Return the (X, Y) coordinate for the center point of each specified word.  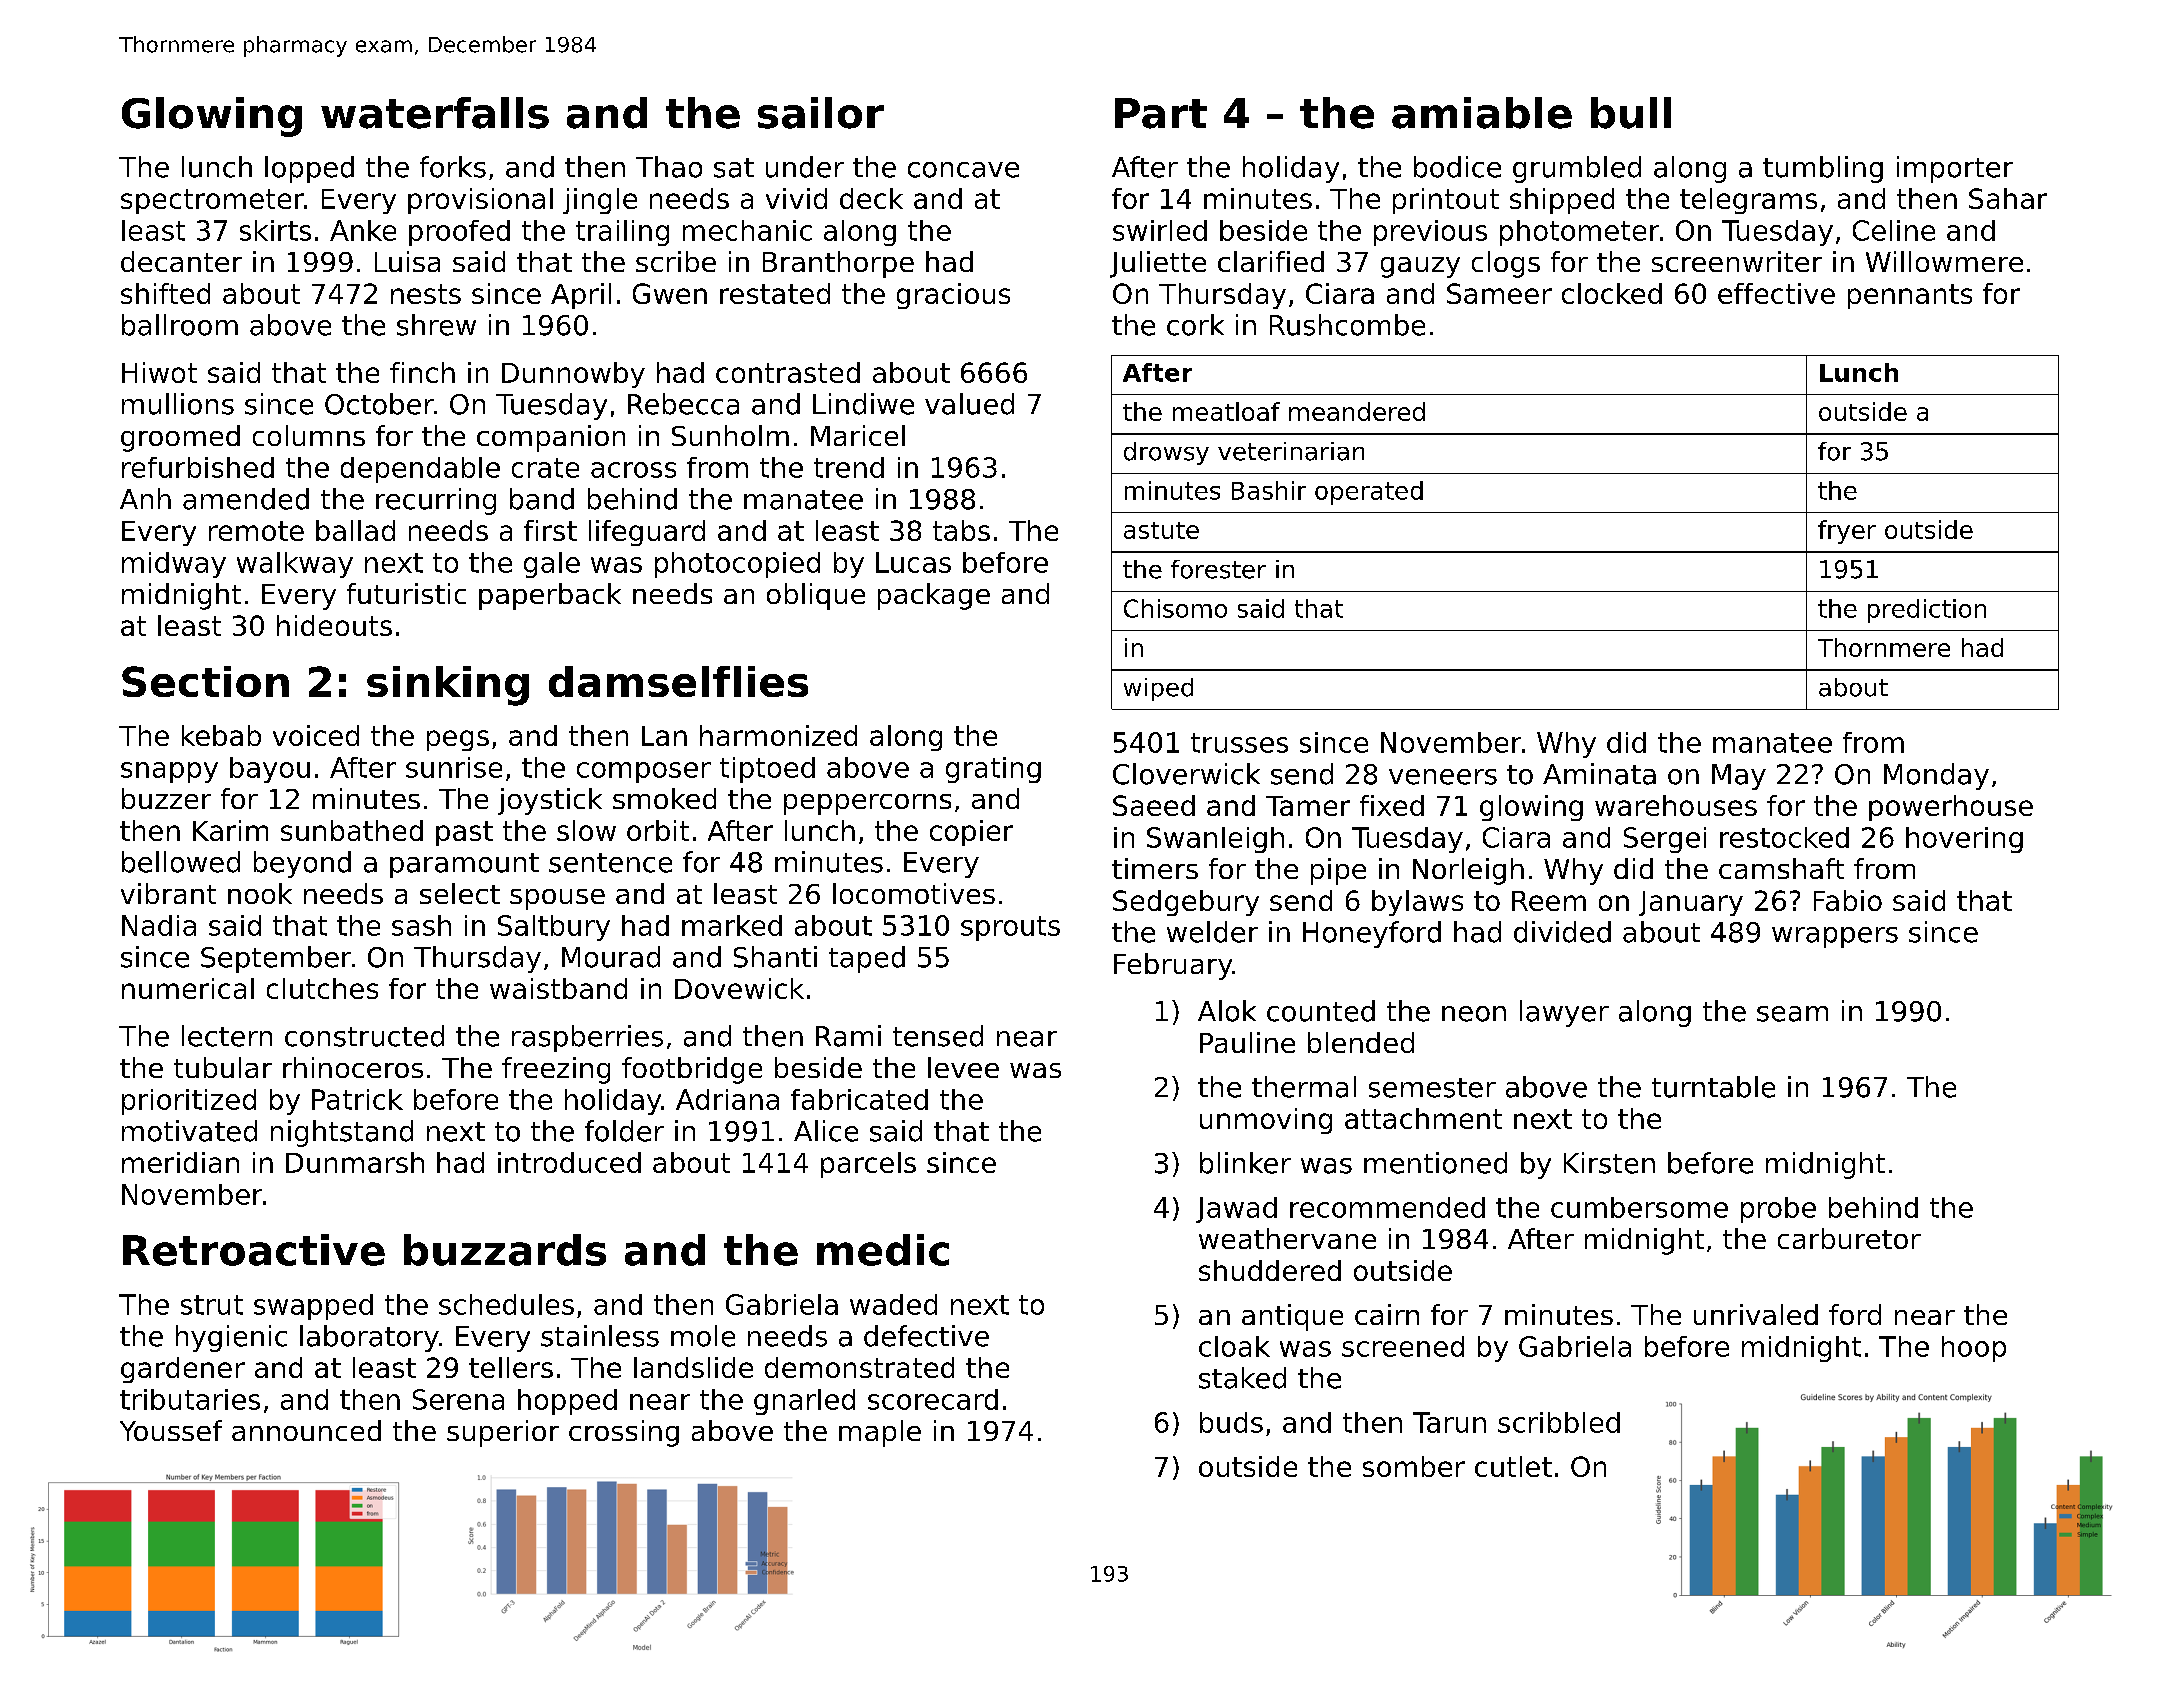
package (934, 596)
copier (971, 833)
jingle (600, 201)
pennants (1910, 296)
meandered (1357, 411)
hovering (1964, 840)
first (550, 530)
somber (1414, 1466)
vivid (796, 198)
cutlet (1513, 1466)
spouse (557, 899)
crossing (624, 1433)
